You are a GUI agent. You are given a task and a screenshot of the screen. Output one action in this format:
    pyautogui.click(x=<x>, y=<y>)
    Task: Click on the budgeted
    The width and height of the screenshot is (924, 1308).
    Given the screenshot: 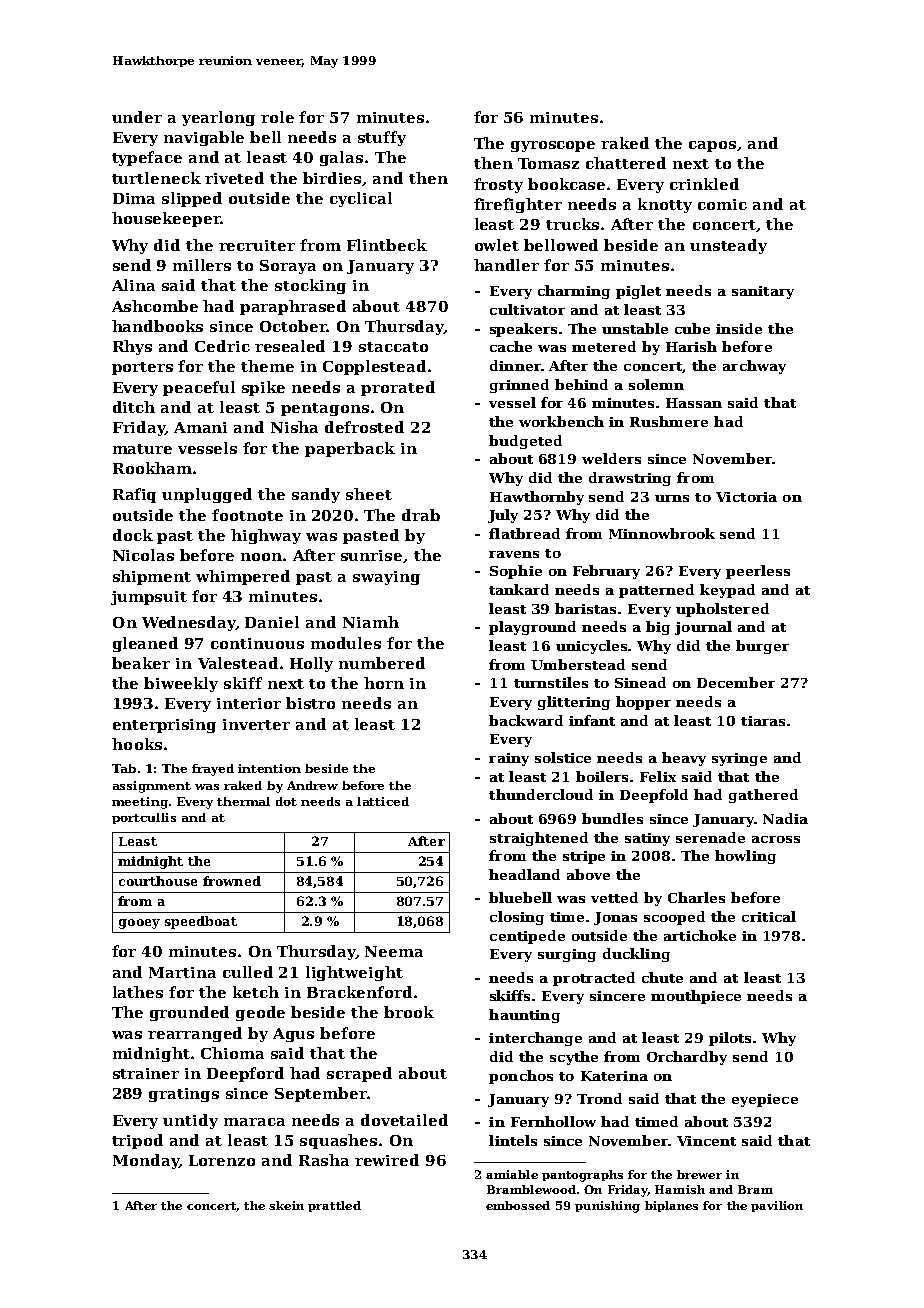 What is the action you would take?
    pyautogui.click(x=525, y=442)
